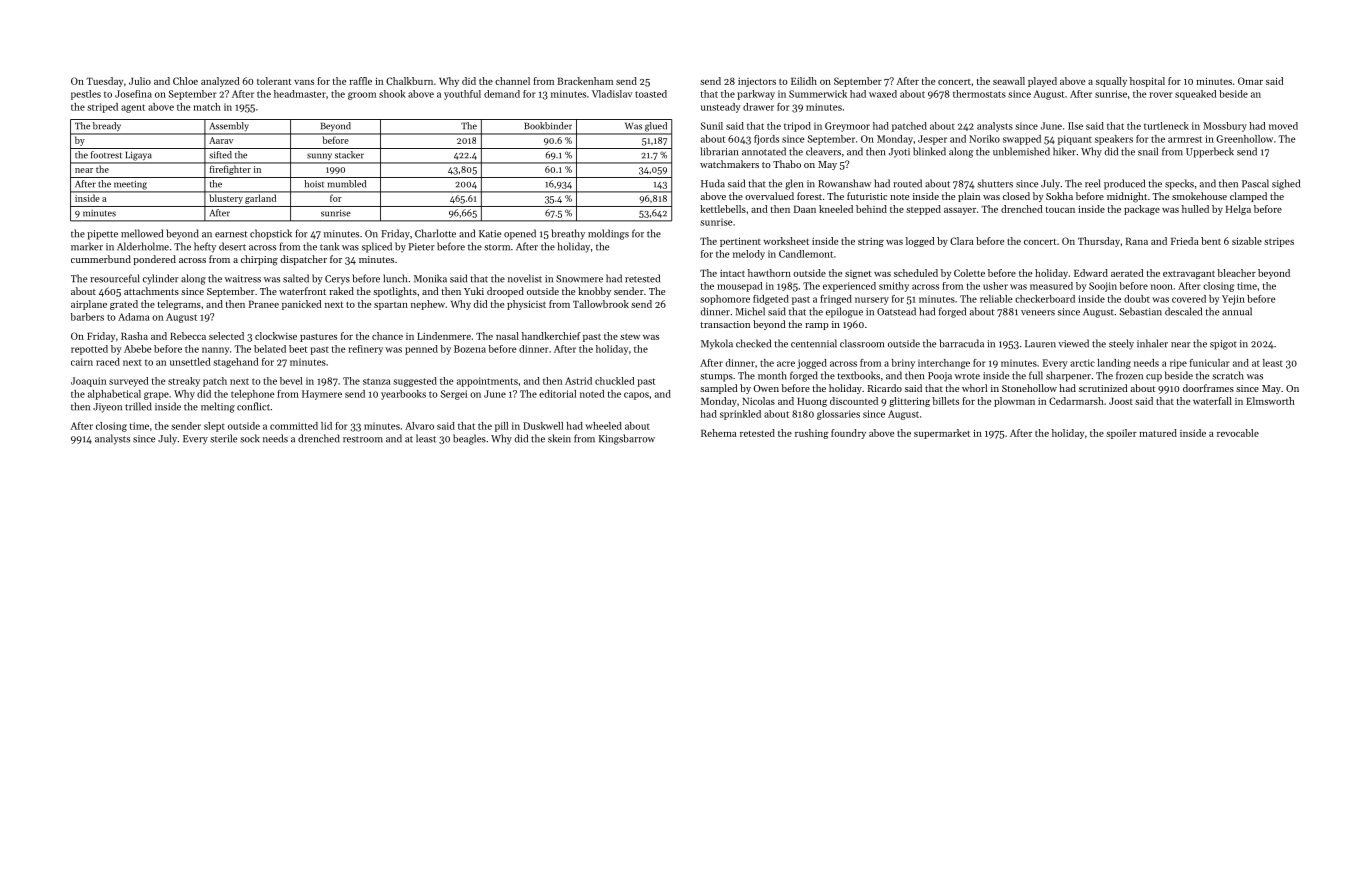 This document has width=1372, height=887. Describe the element at coordinates (1148, 151) in the document. I see `snail` at that location.
